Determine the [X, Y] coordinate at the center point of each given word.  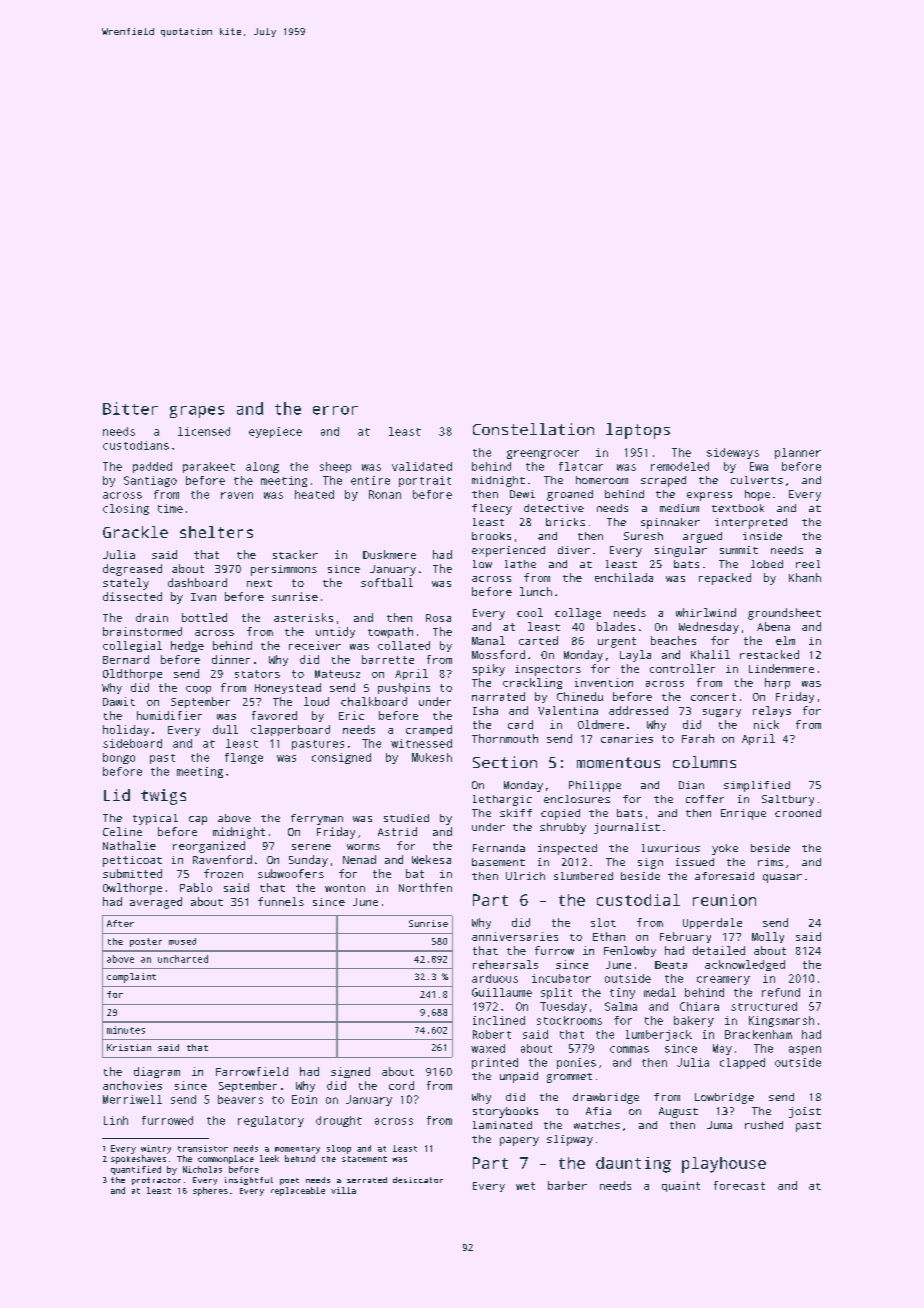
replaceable [298, 1191]
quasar [782, 878]
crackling [532, 683]
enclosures [577, 799]
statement [364, 1159]
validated [422, 466]
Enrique [743, 814]
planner [798, 453]
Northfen [425, 887]
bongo [119, 758]
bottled [204, 617]
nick [766, 724]
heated [314, 494]
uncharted [183, 959]
